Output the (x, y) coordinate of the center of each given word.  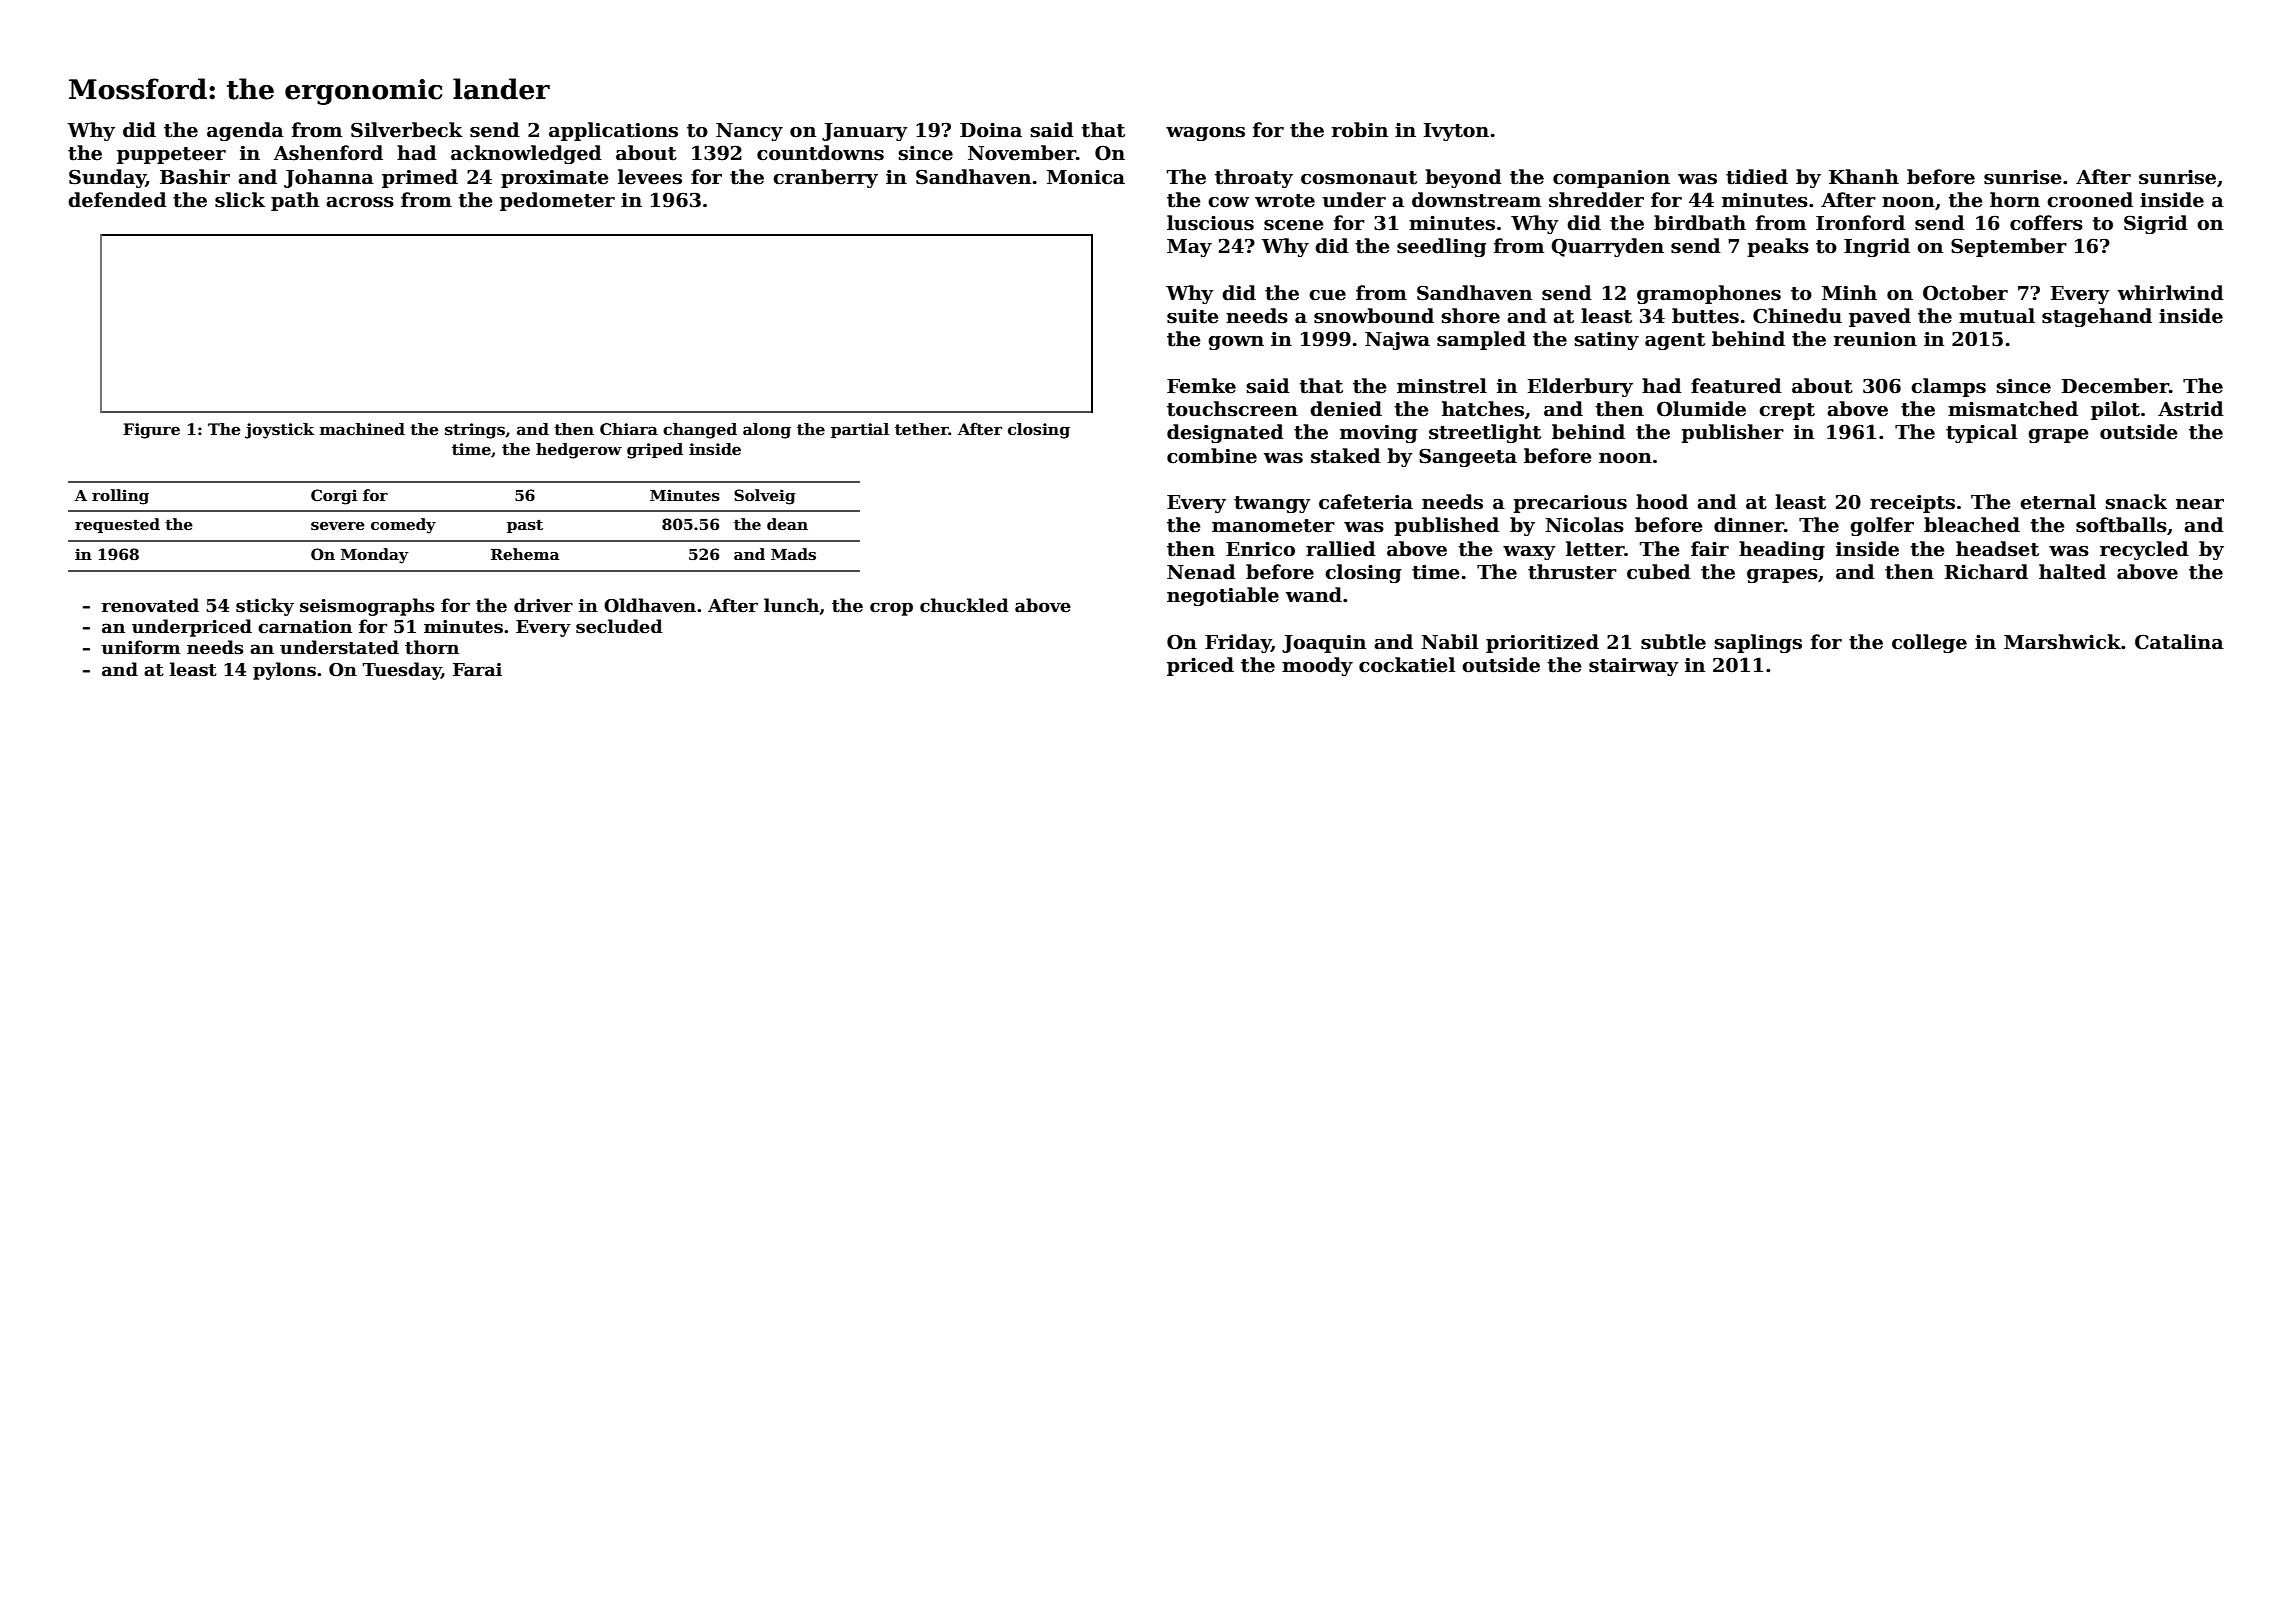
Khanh (1864, 177)
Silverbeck (407, 130)
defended (117, 200)
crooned (2090, 200)
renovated (150, 605)
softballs (2121, 525)
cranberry (825, 178)
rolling (120, 497)
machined (362, 429)
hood (1662, 502)
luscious (1210, 223)
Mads (793, 554)
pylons (284, 671)
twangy (1272, 504)
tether (922, 429)
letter (1595, 549)
